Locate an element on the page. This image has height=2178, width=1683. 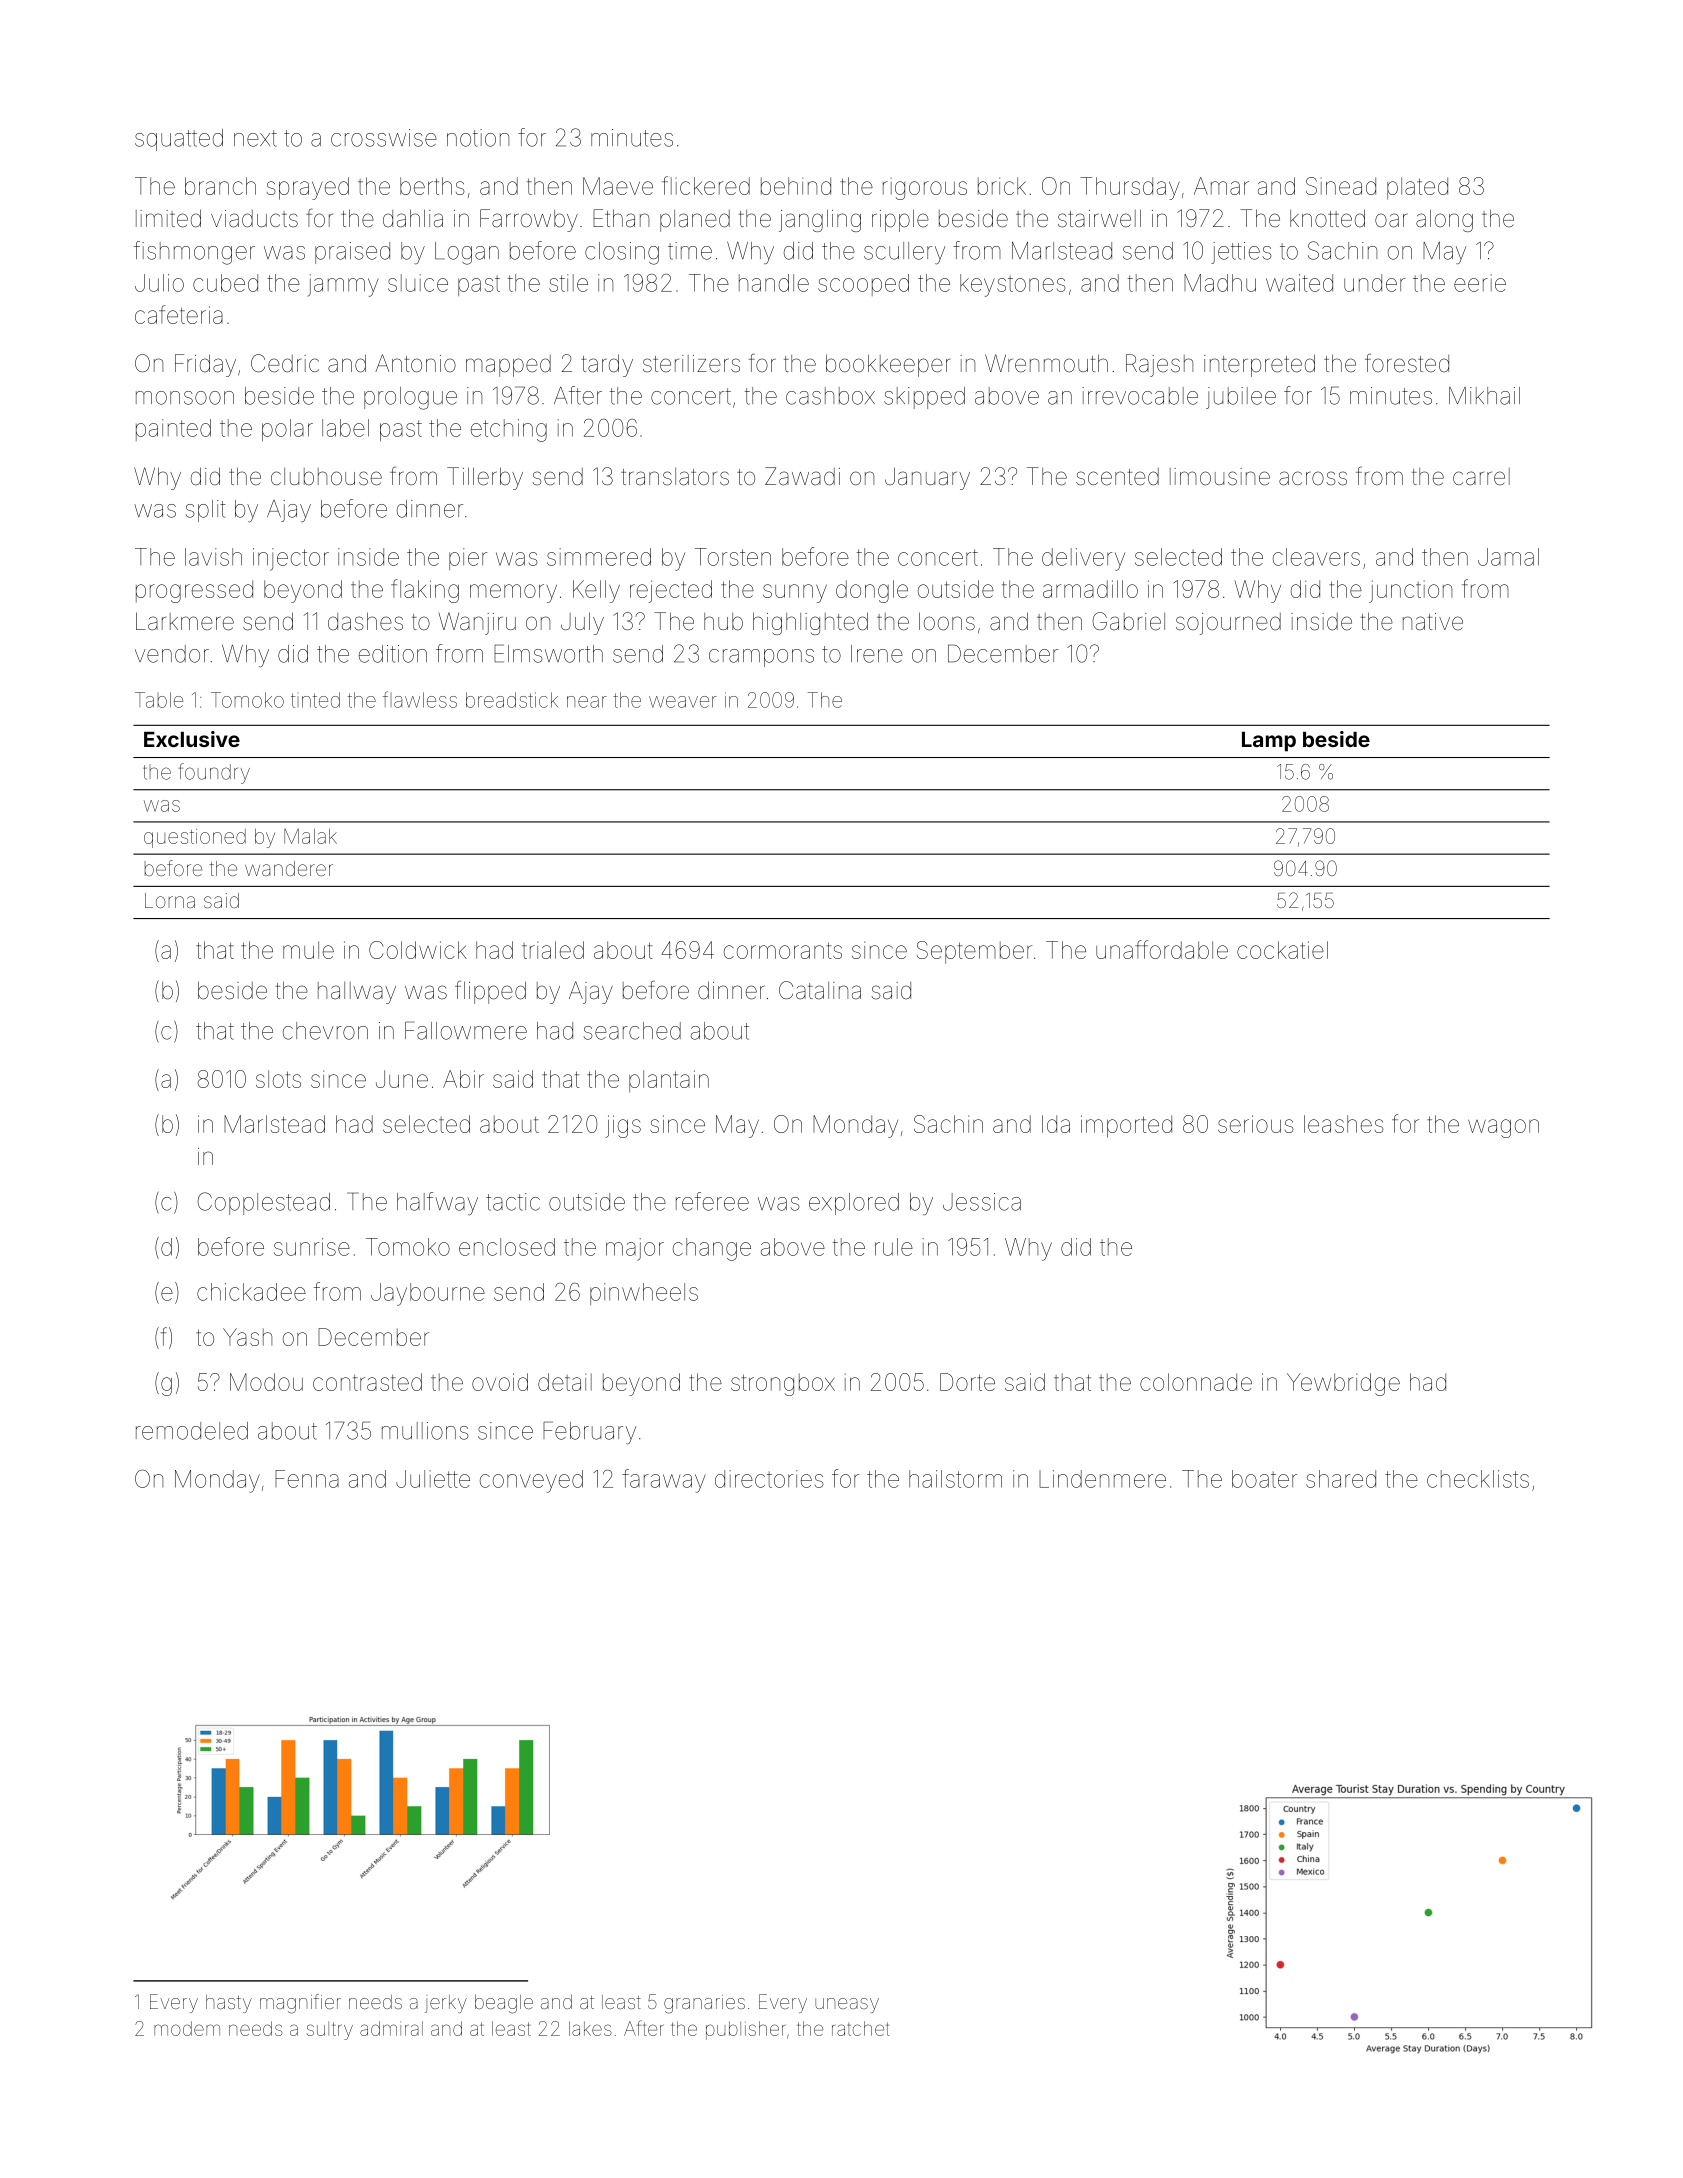
squatted is located at coordinates (179, 140).
